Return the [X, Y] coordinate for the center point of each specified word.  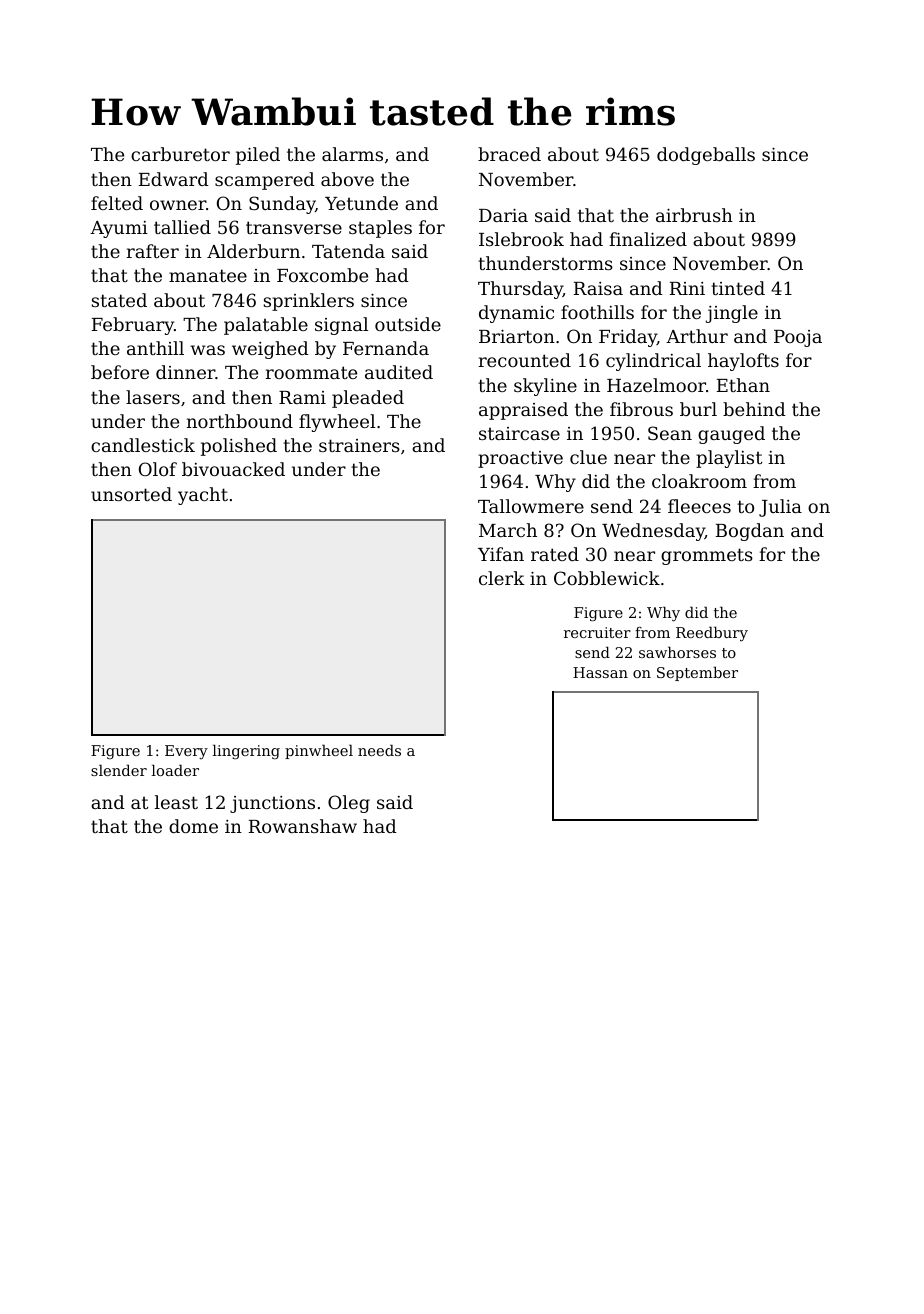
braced [509, 154]
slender [119, 770]
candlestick [143, 445]
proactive [520, 459]
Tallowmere [531, 506]
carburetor [180, 154]
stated [119, 300]
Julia [780, 508]
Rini [687, 288]
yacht [203, 496]
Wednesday [653, 532]
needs [379, 750]
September [697, 673]
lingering [246, 752]
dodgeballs [706, 156]
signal [341, 326]
